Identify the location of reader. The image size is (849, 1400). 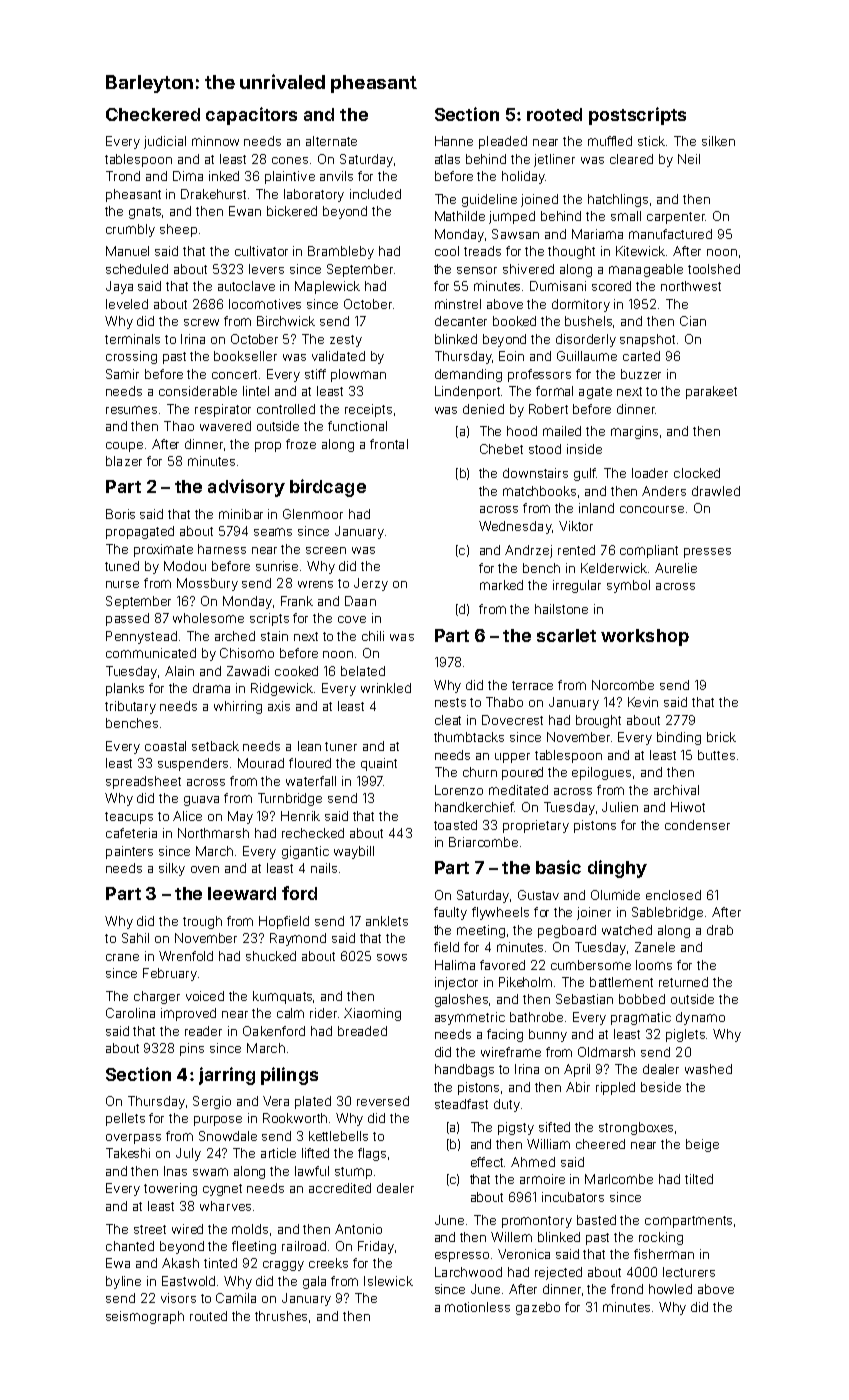
(203, 1031).
